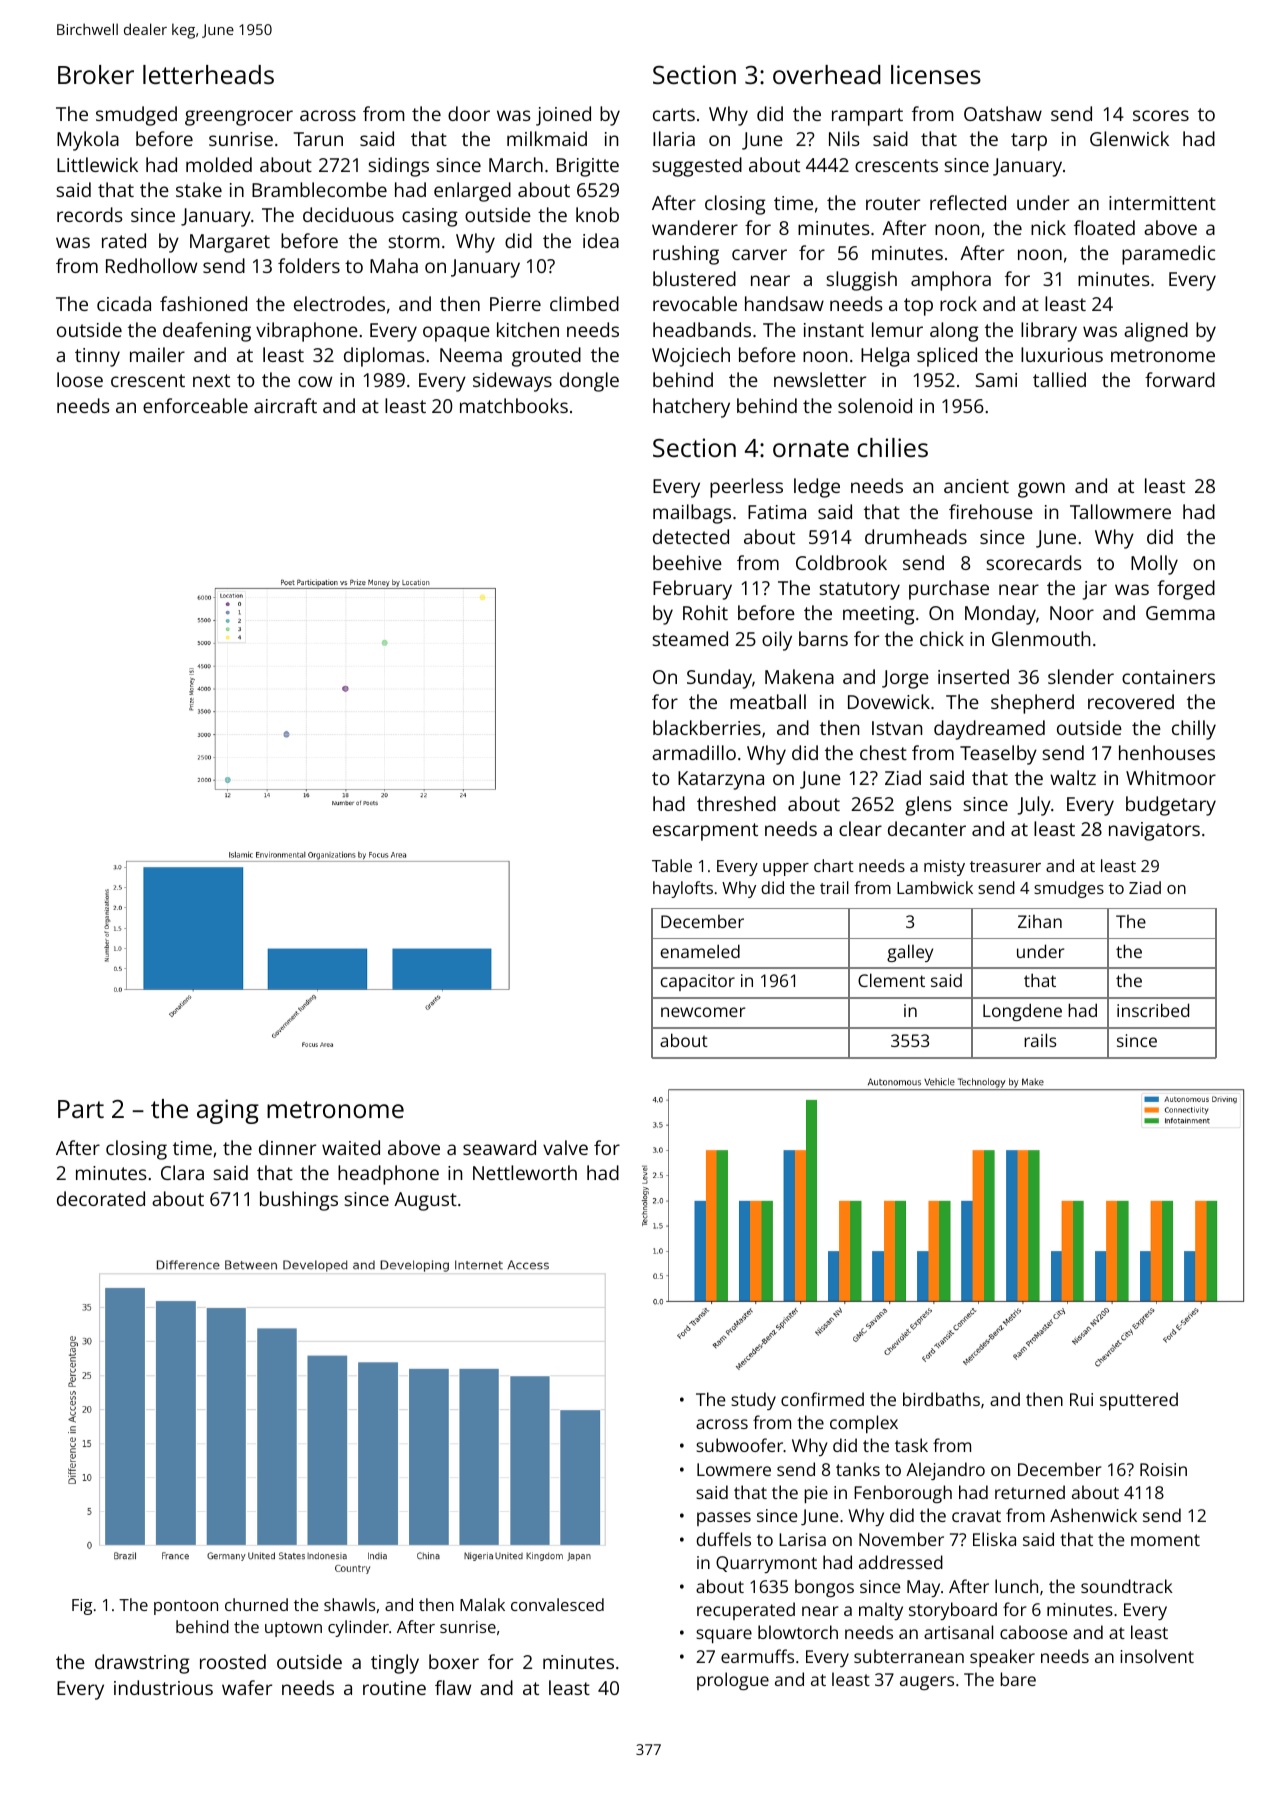 Image resolution: width=1272 pixels, height=1799 pixels. Describe the element at coordinates (1040, 1040) in the page. I see `rails` at that location.
